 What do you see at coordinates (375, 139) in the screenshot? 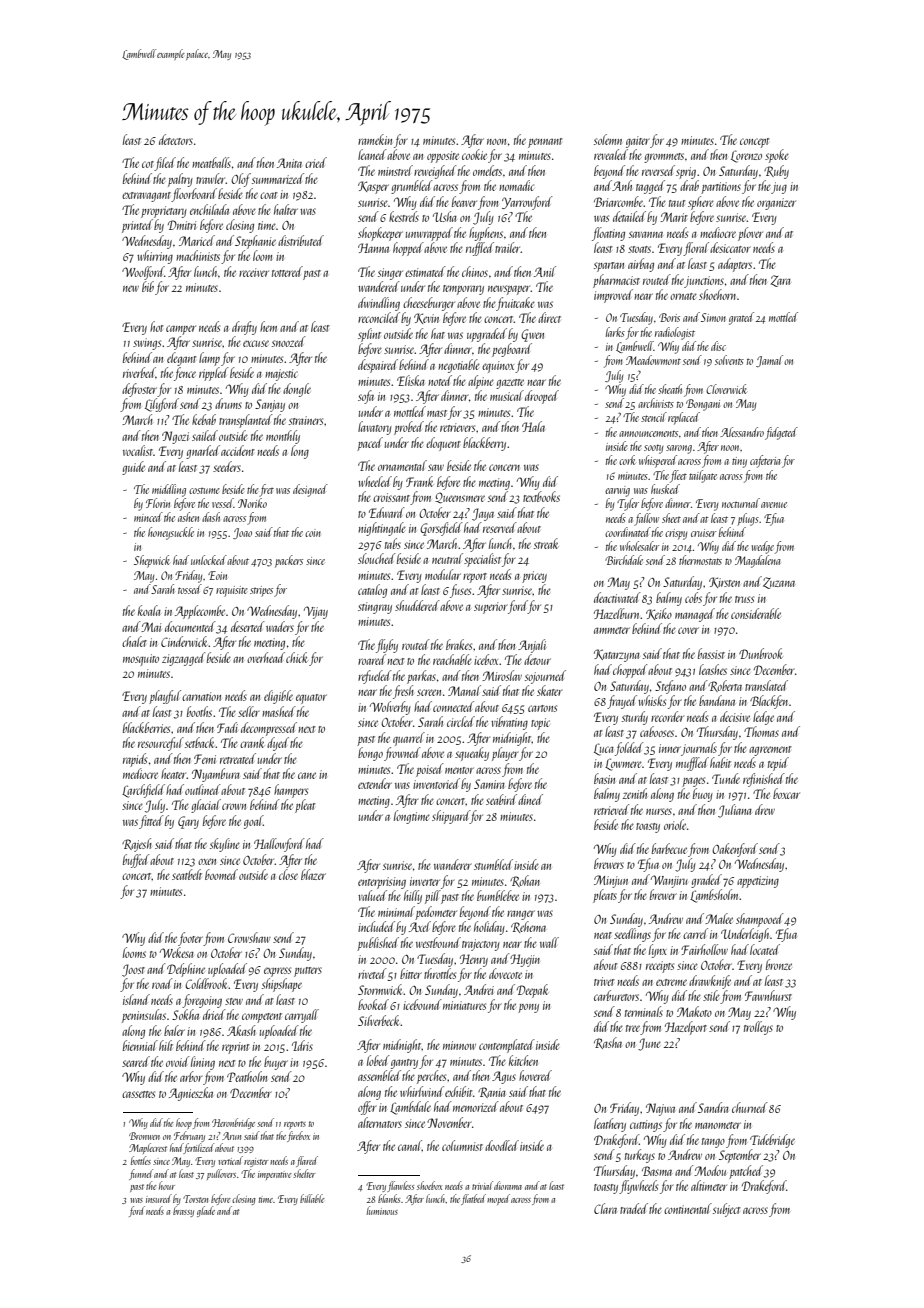
I see `ramekin` at bounding box center [375, 139].
